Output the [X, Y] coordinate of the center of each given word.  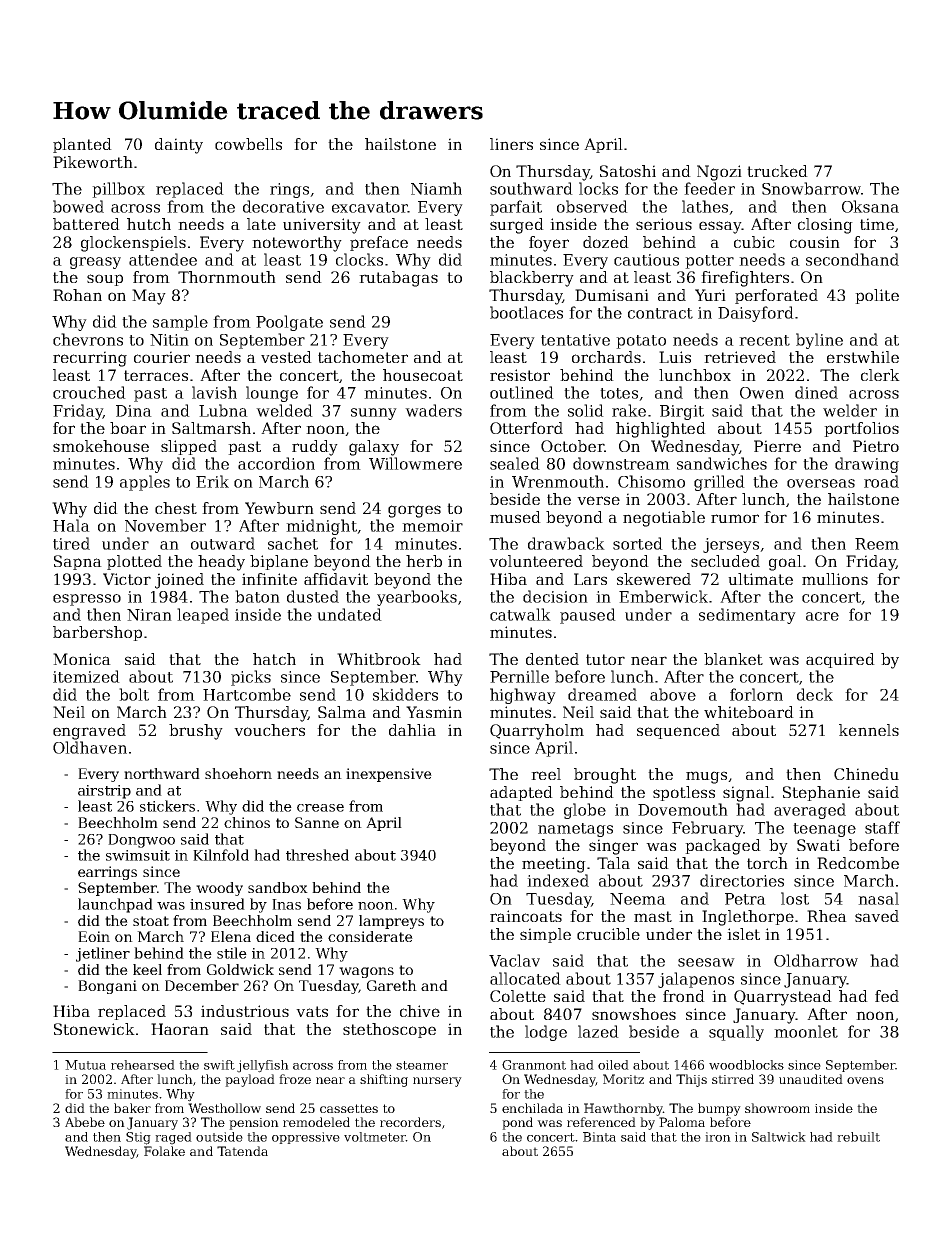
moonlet [806, 1031]
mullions [835, 579]
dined [816, 392]
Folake [164, 1151]
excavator [370, 207]
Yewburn [279, 508]
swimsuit [138, 855]
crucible [608, 934]
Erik [212, 481]
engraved [89, 732]
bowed [78, 206]
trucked [777, 171]
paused [588, 616]
